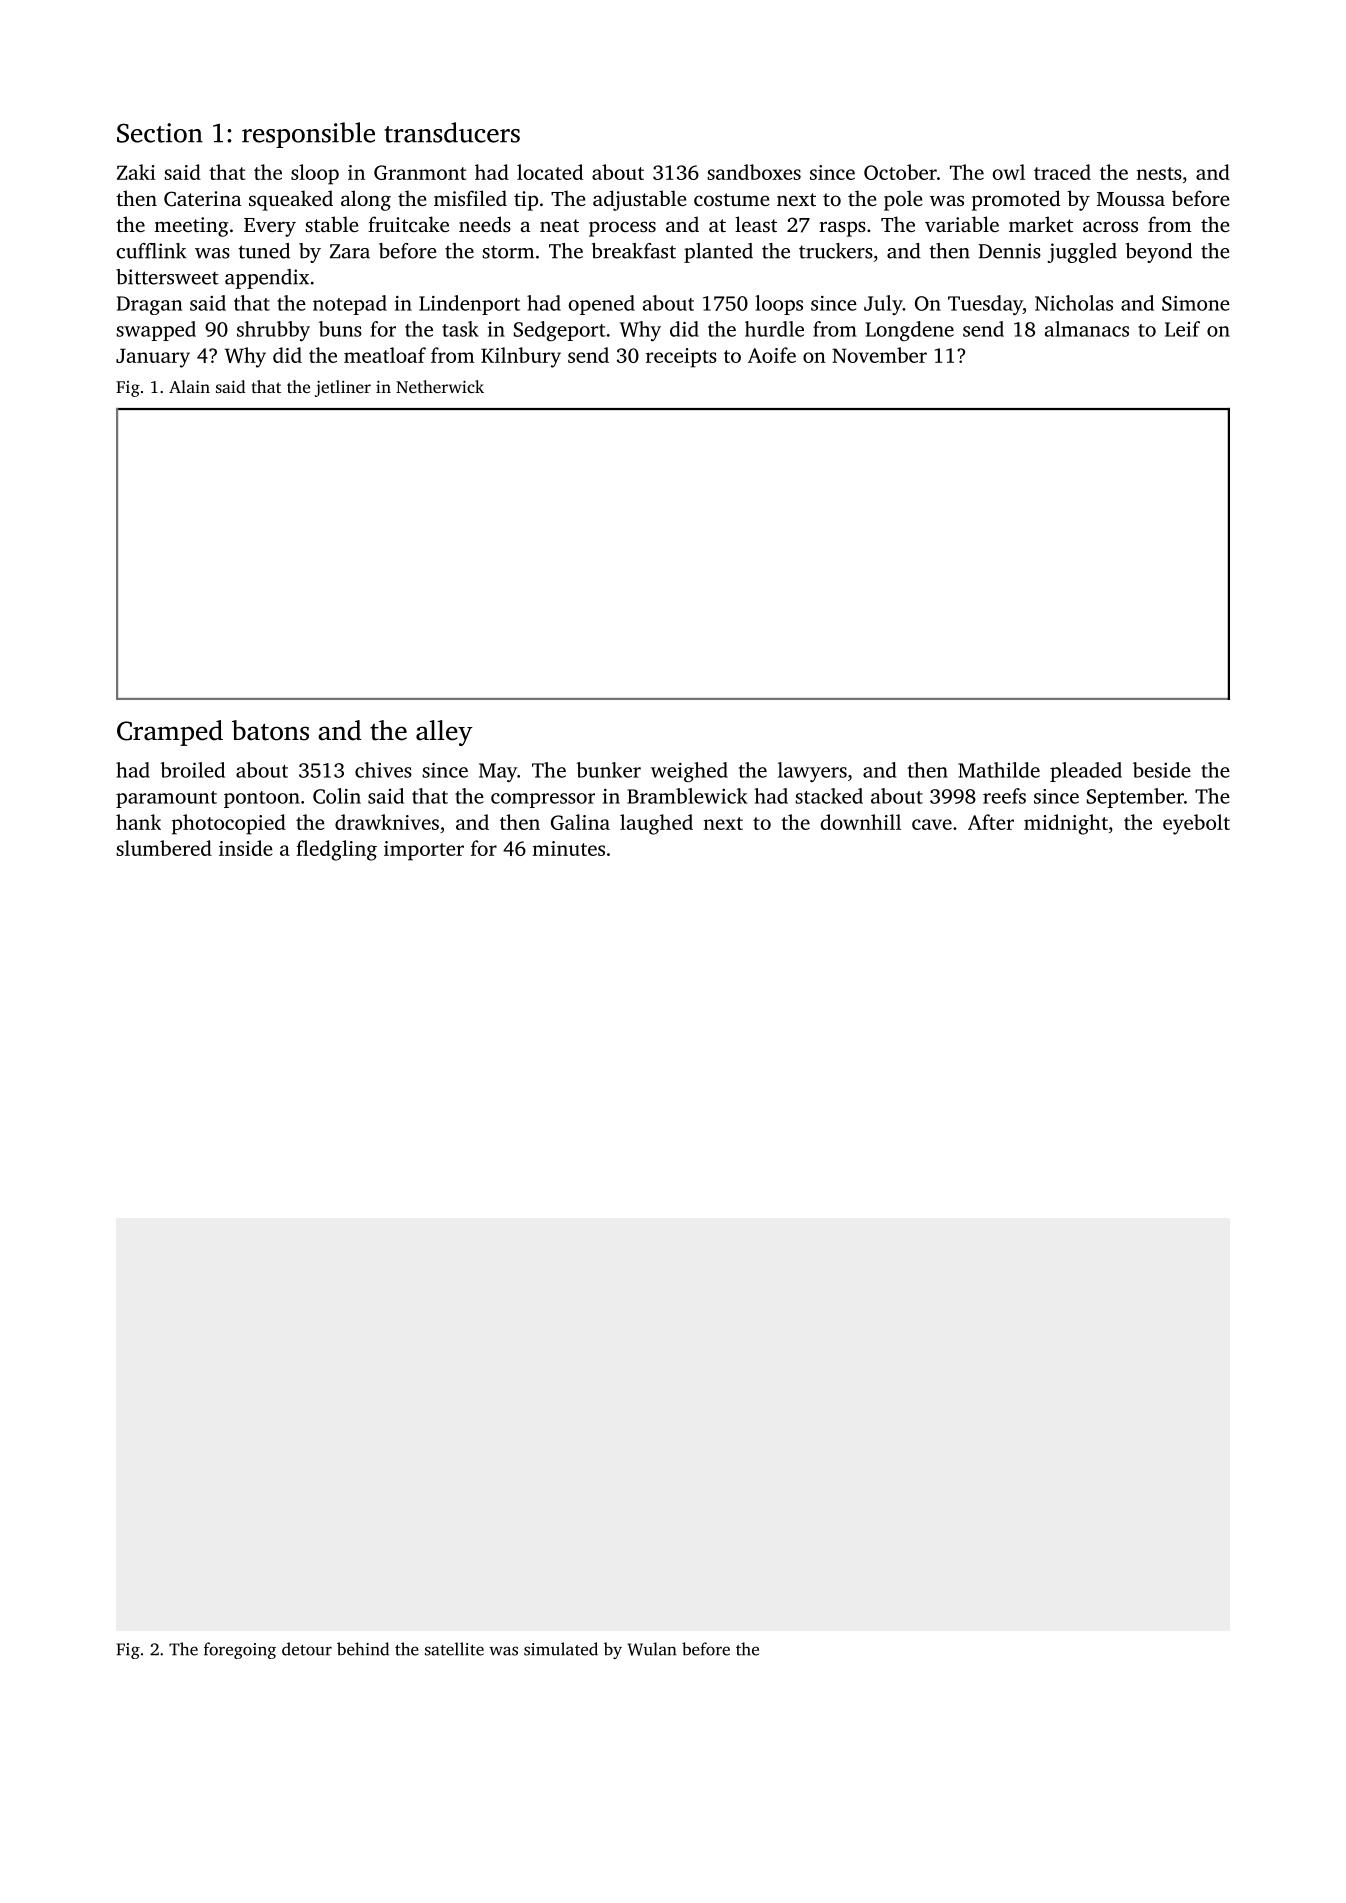 This page has height=1903, width=1346. I want to click on Mathilde, so click(999, 770).
